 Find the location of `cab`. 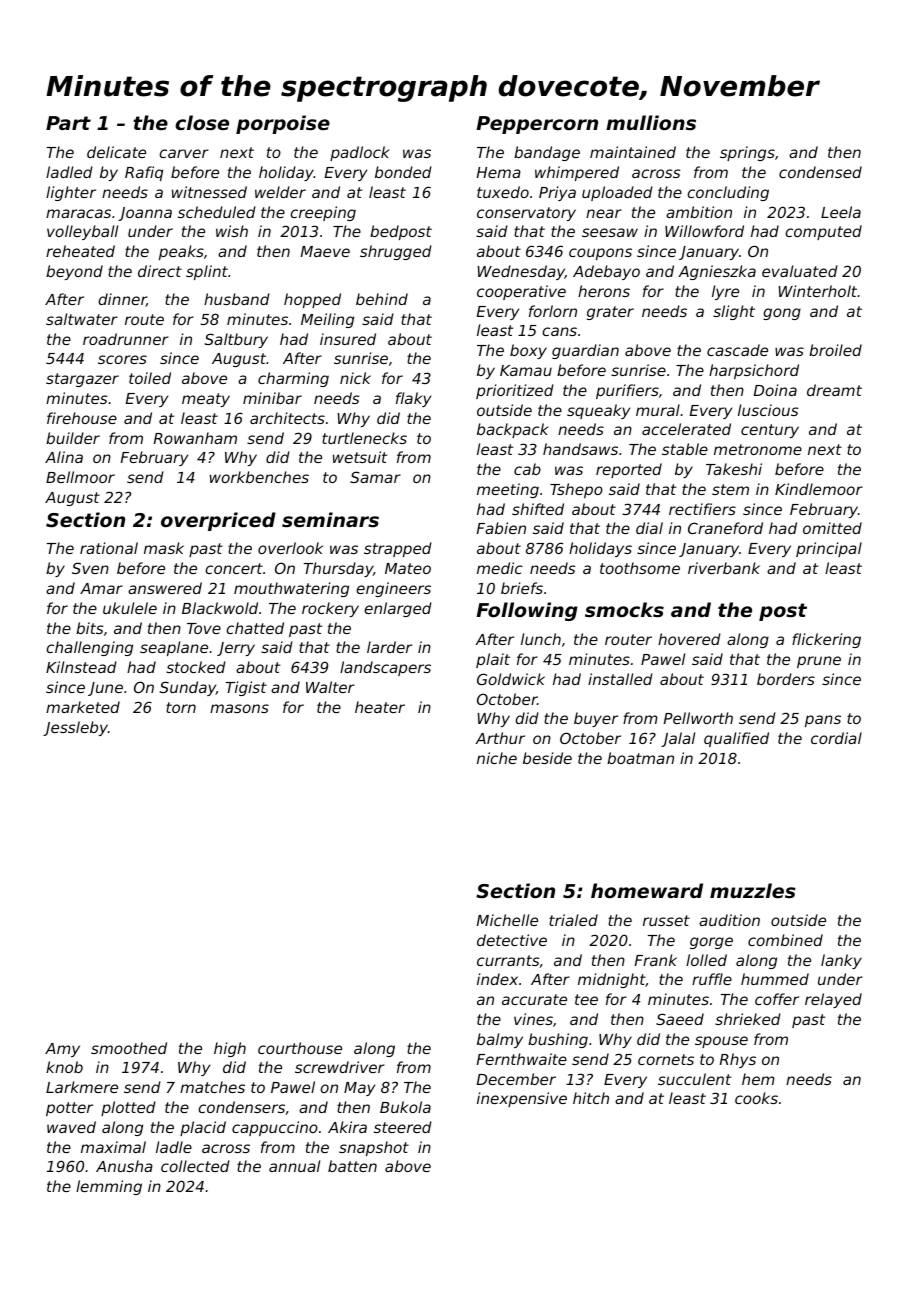

cab is located at coordinates (527, 469).
